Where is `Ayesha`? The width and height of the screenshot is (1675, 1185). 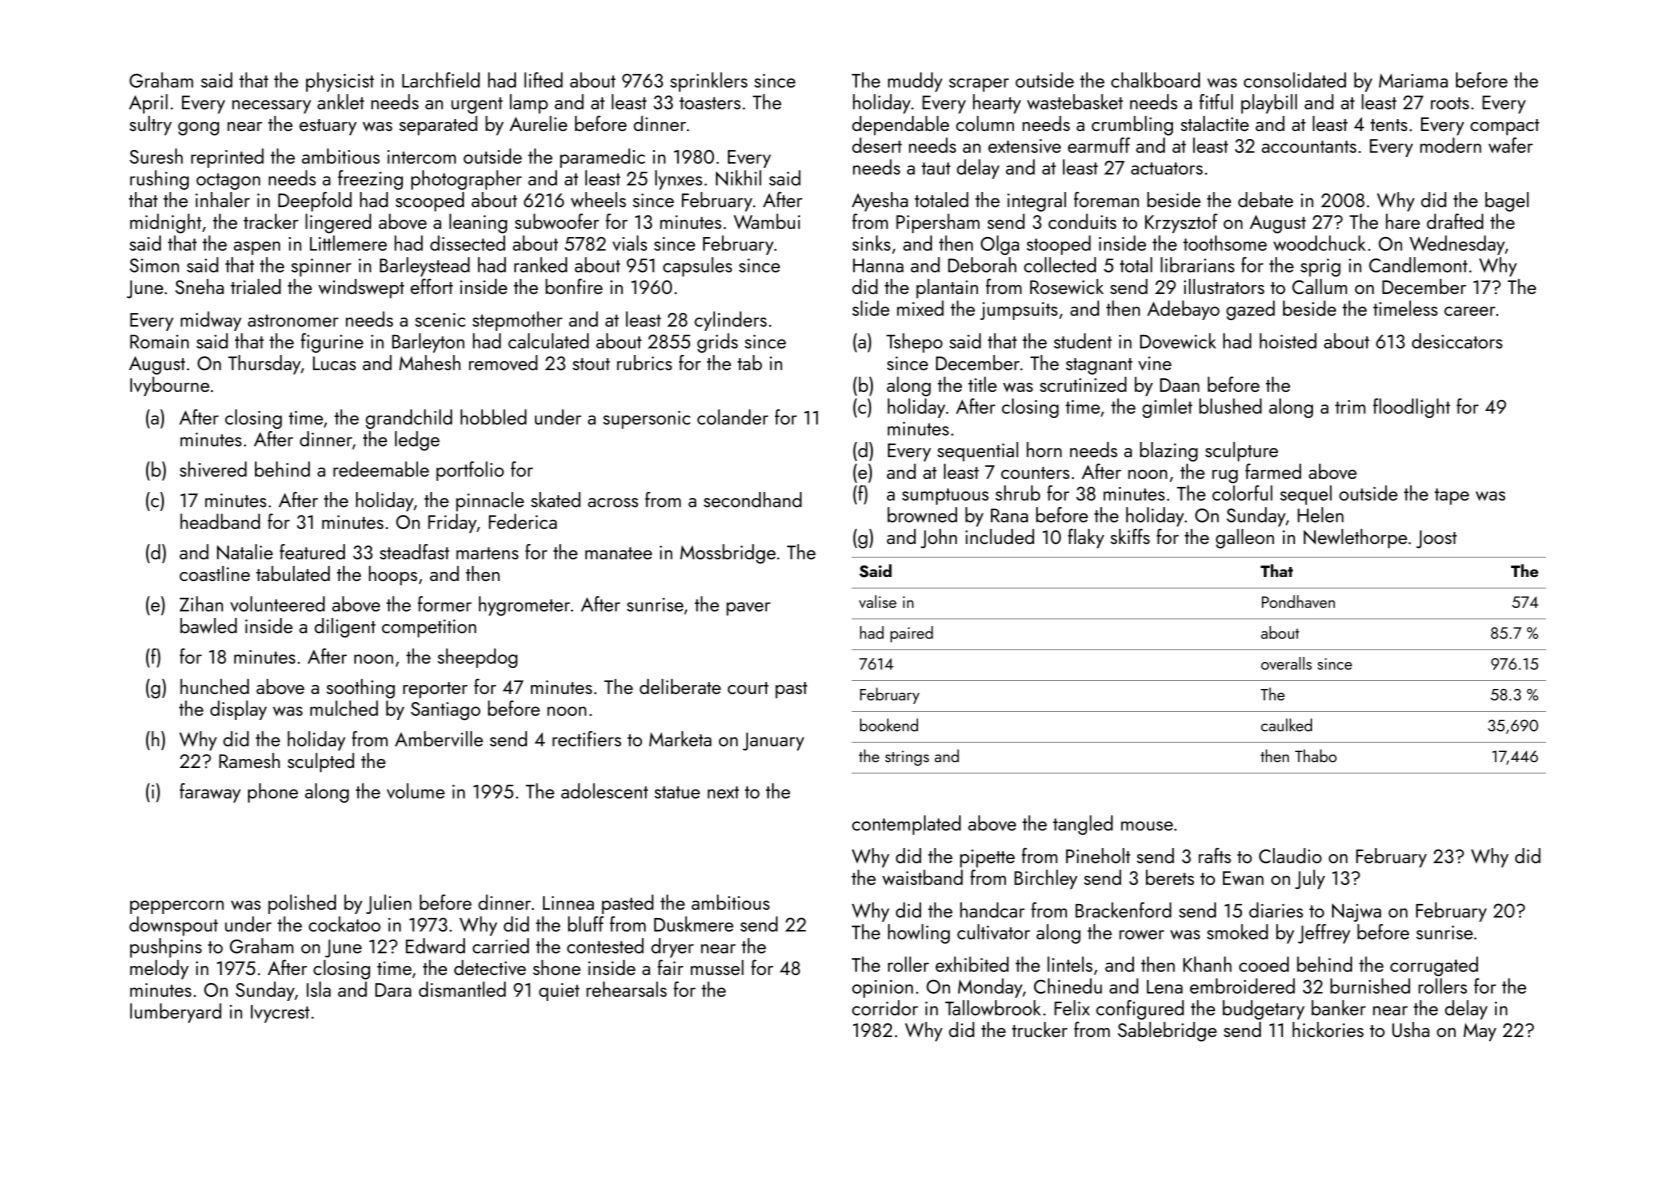
Ayesha is located at coordinates (880, 202).
